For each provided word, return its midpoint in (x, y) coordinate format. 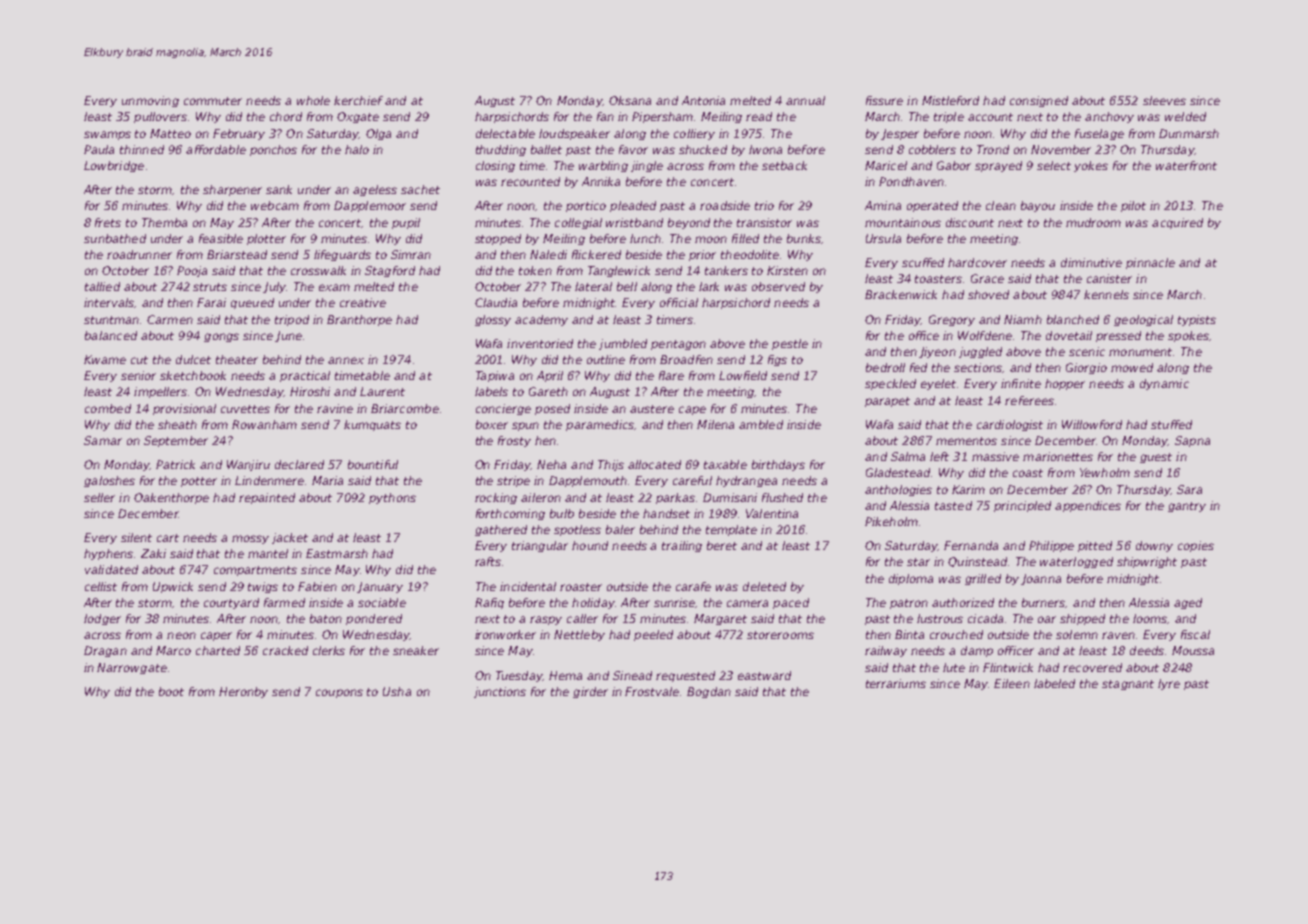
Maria (327, 480)
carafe (693, 586)
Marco (173, 650)
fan (605, 116)
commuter (213, 101)
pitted (1095, 546)
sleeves (1164, 100)
